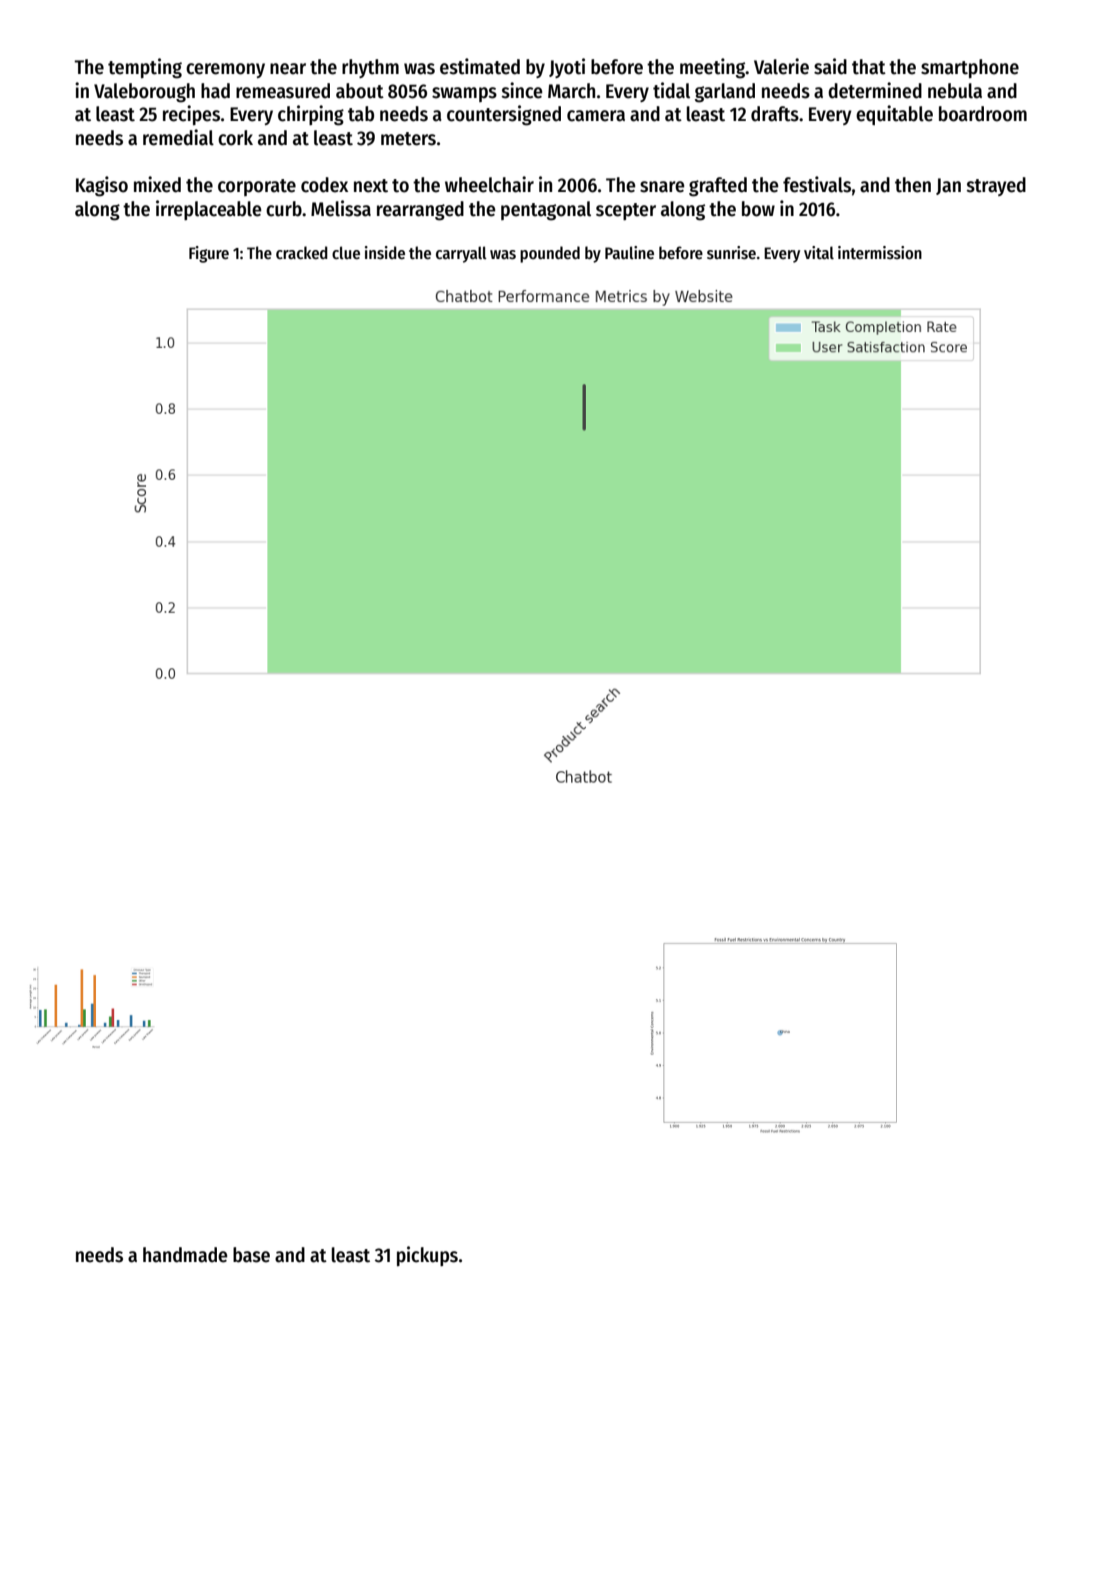 The image size is (1111, 1572). I want to click on sunrise, so click(731, 253).
